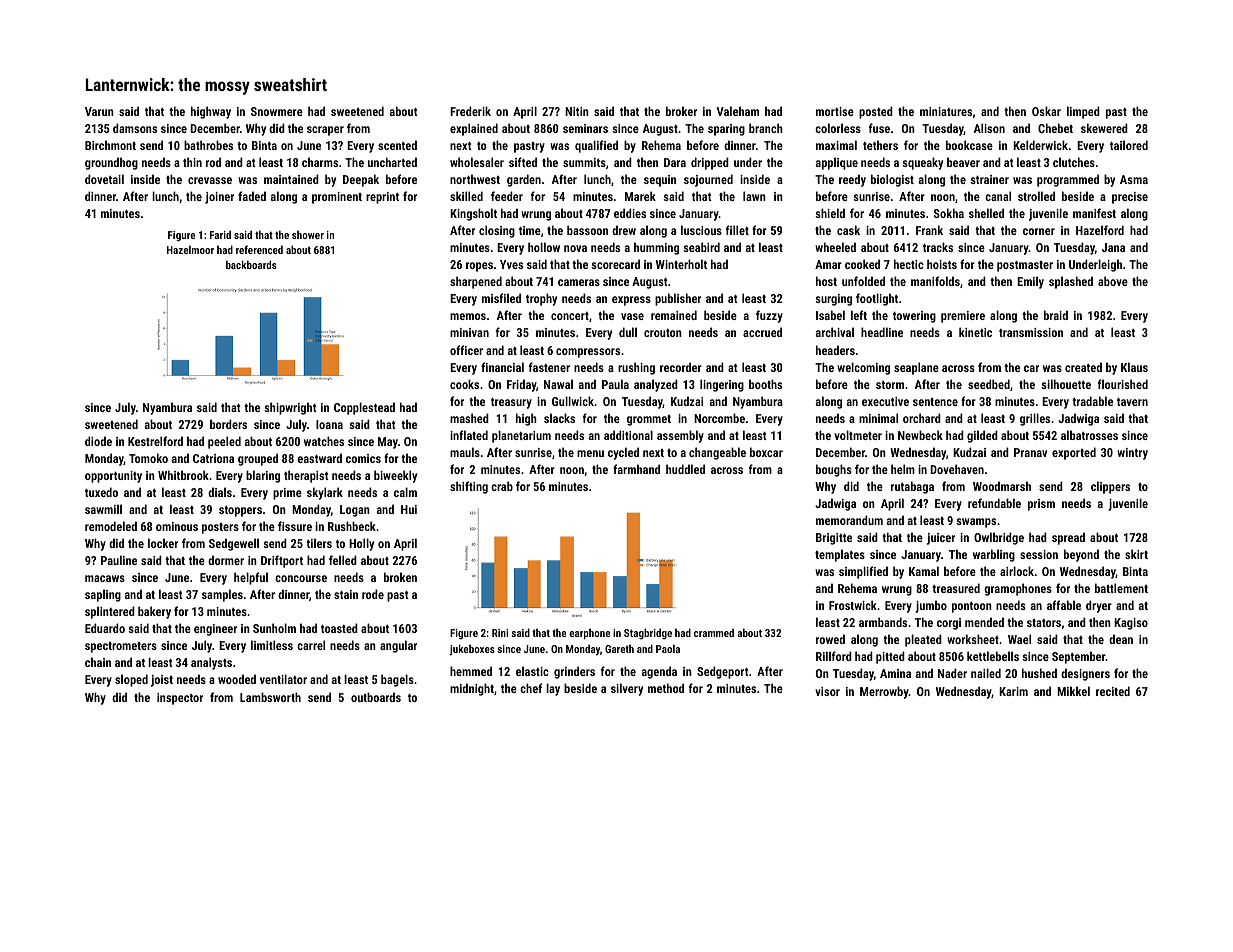  Describe the element at coordinates (99, 111) in the screenshot. I see `Varun` at that location.
